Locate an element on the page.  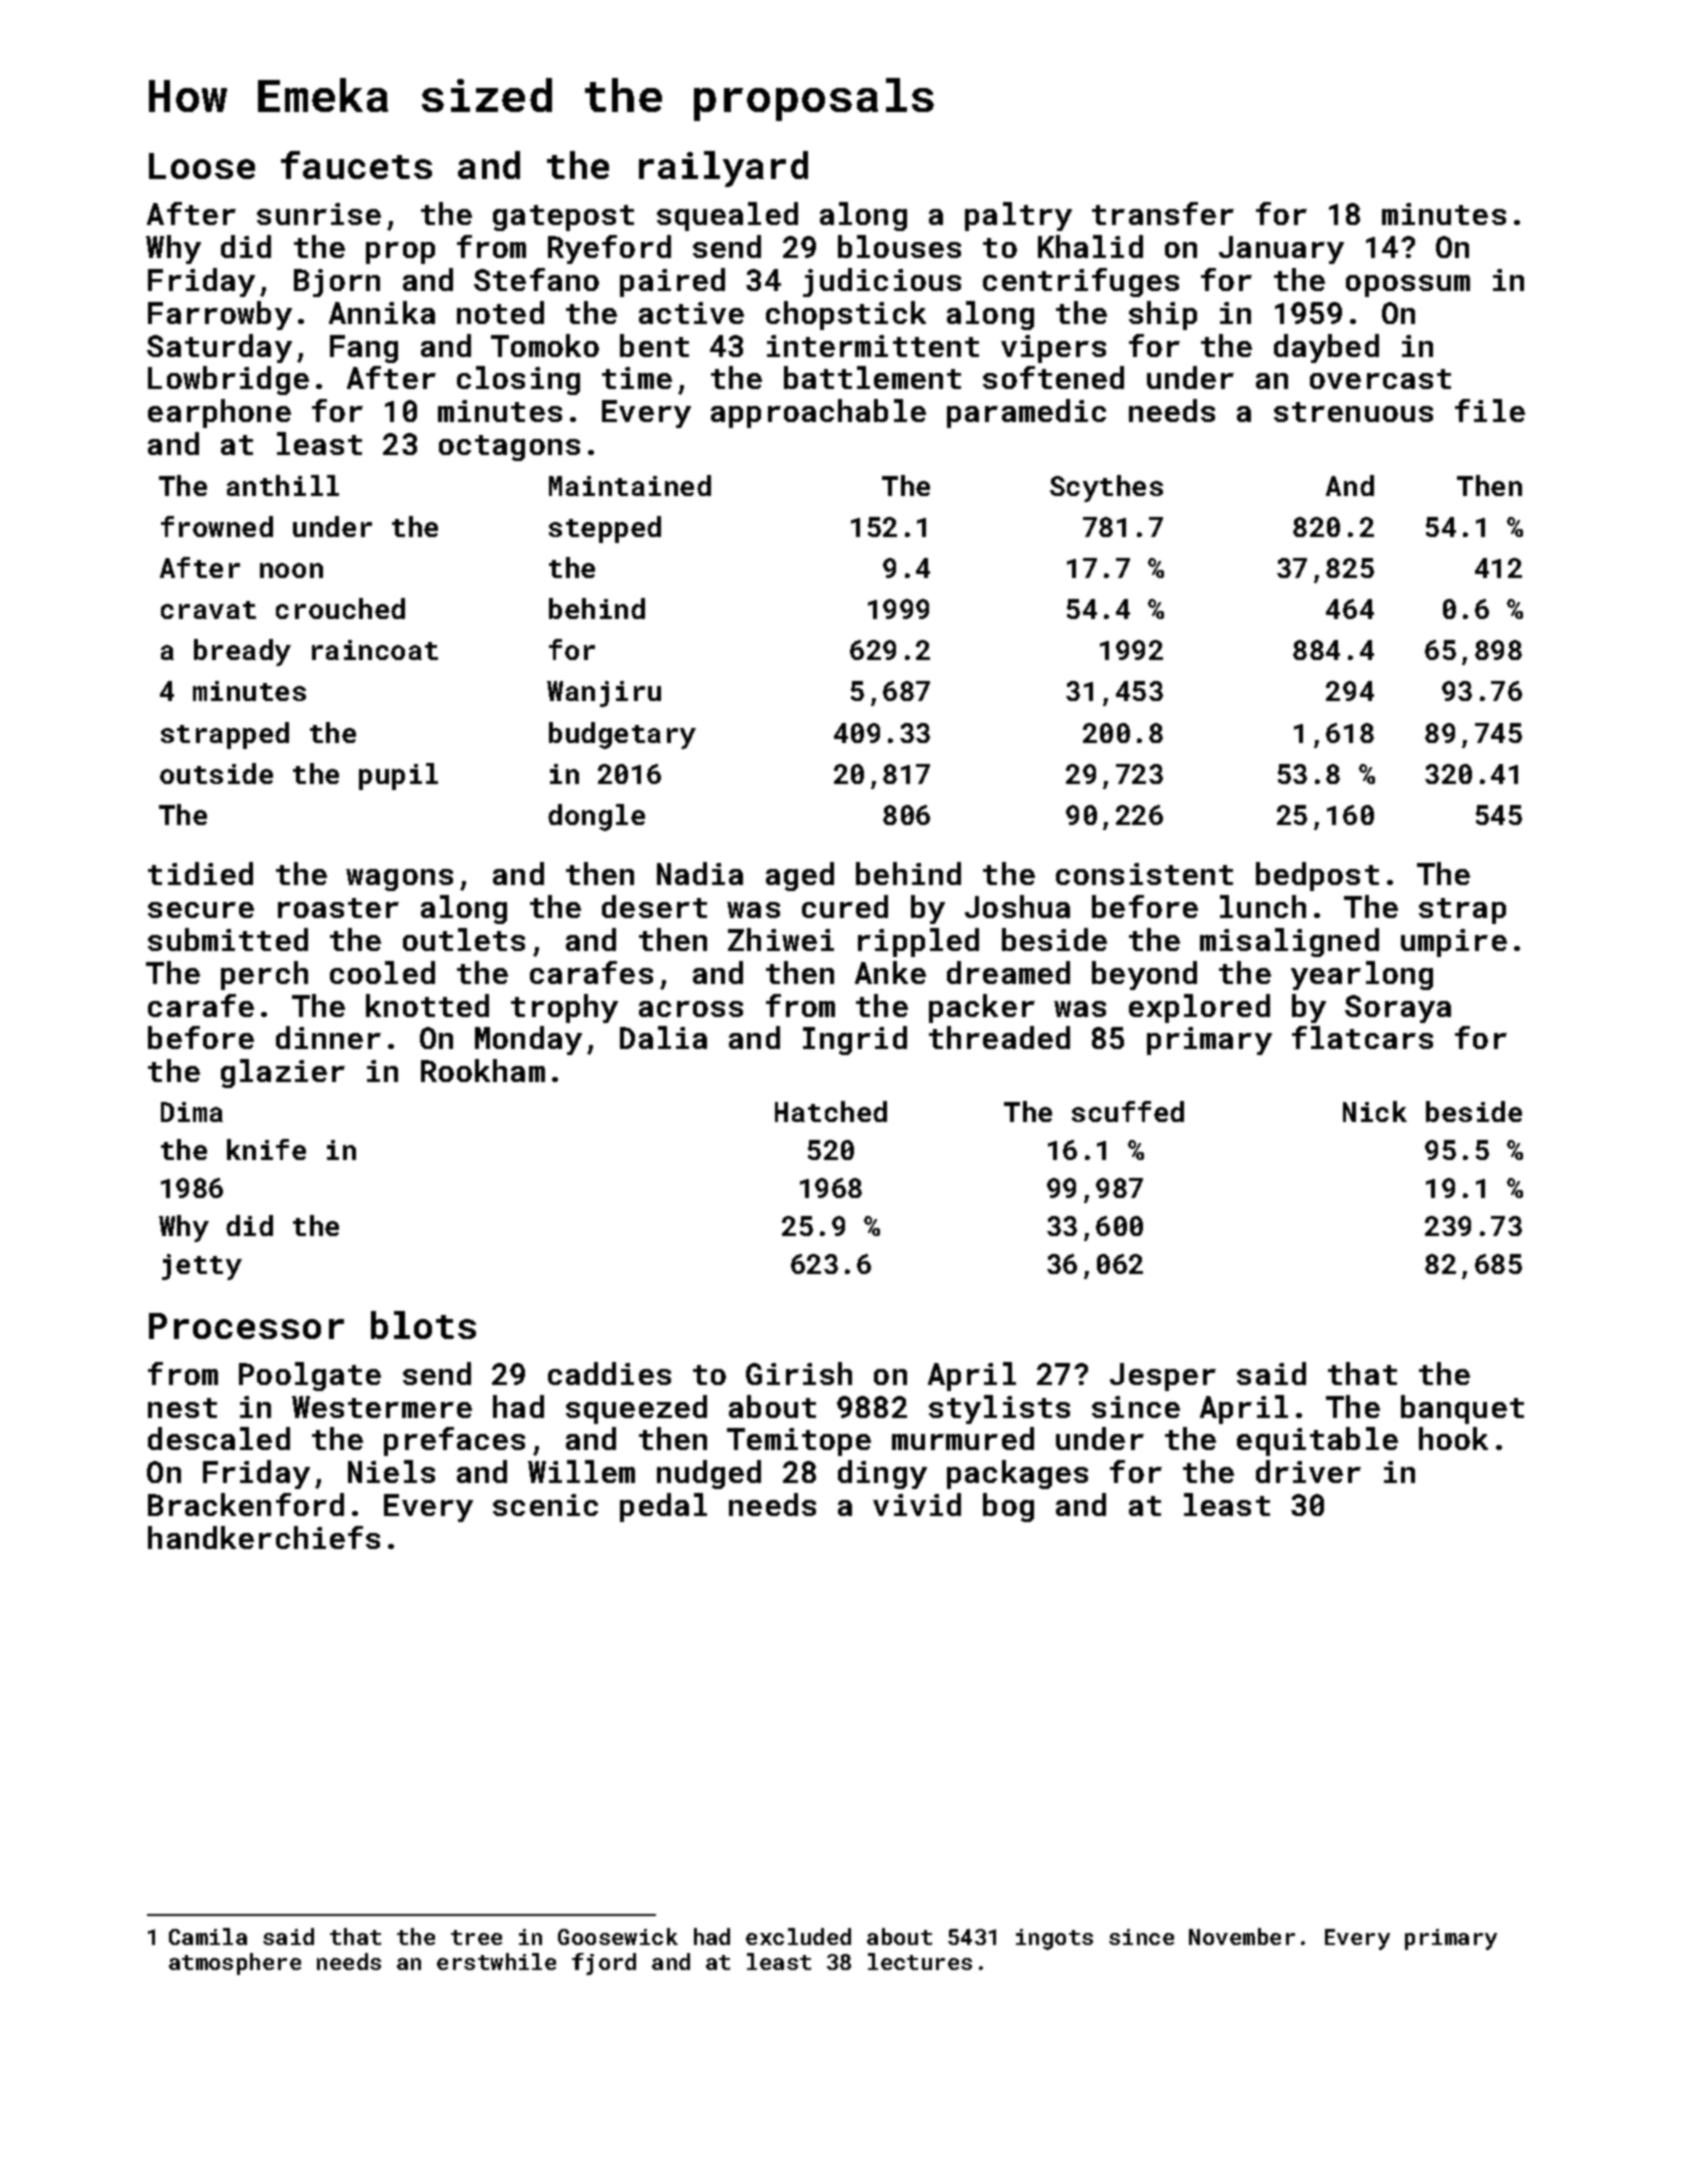
blots is located at coordinates (423, 1325).
